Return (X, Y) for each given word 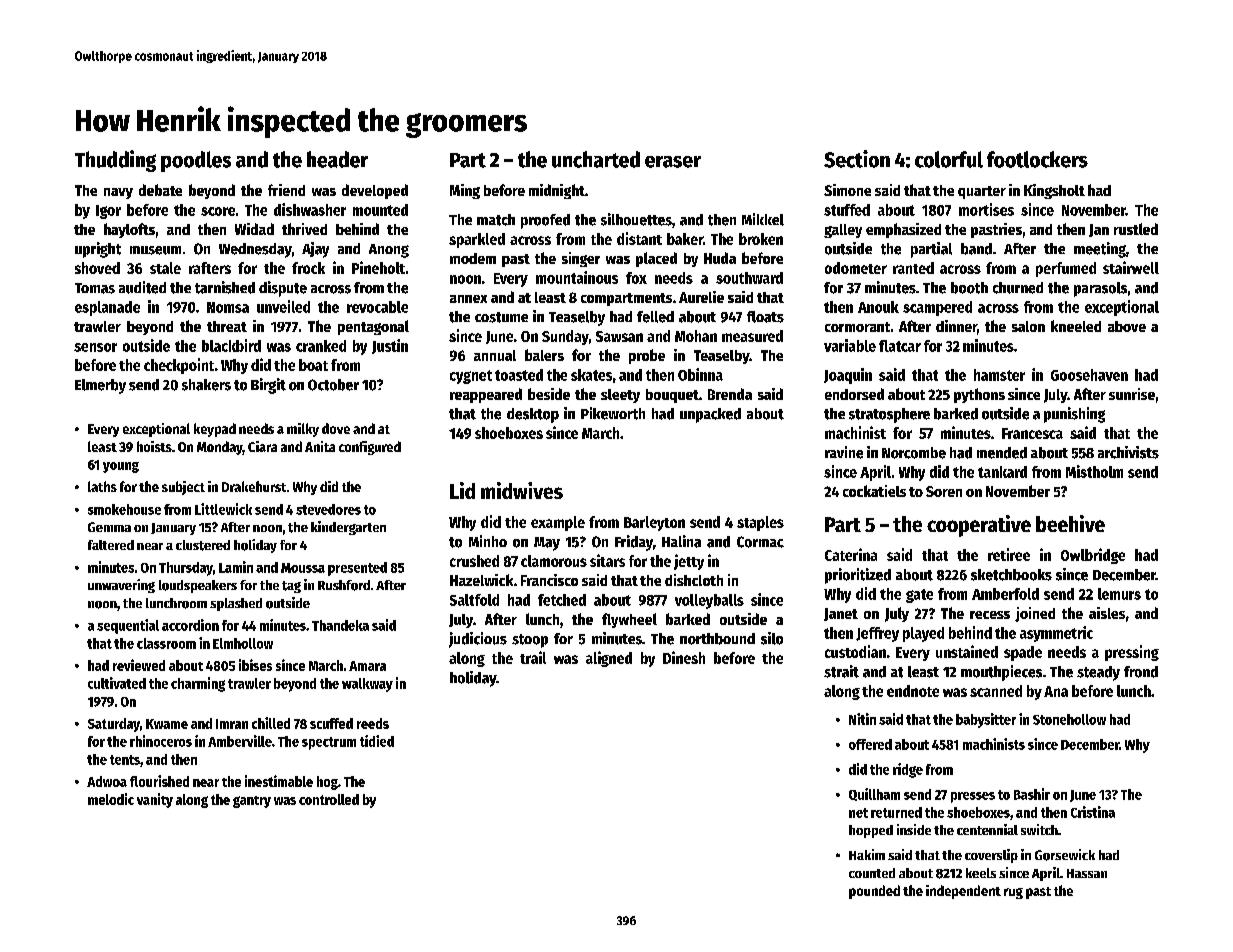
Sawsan (619, 336)
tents (125, 760)
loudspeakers (198, 586)
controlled (329, 799)
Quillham (874, 794)
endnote (913, 691)
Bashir (1032, 794)
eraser (673, 162)
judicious (478, 640)
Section (857, 159)
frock (308, 268)
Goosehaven (1089, 375)
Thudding (115, 161)
